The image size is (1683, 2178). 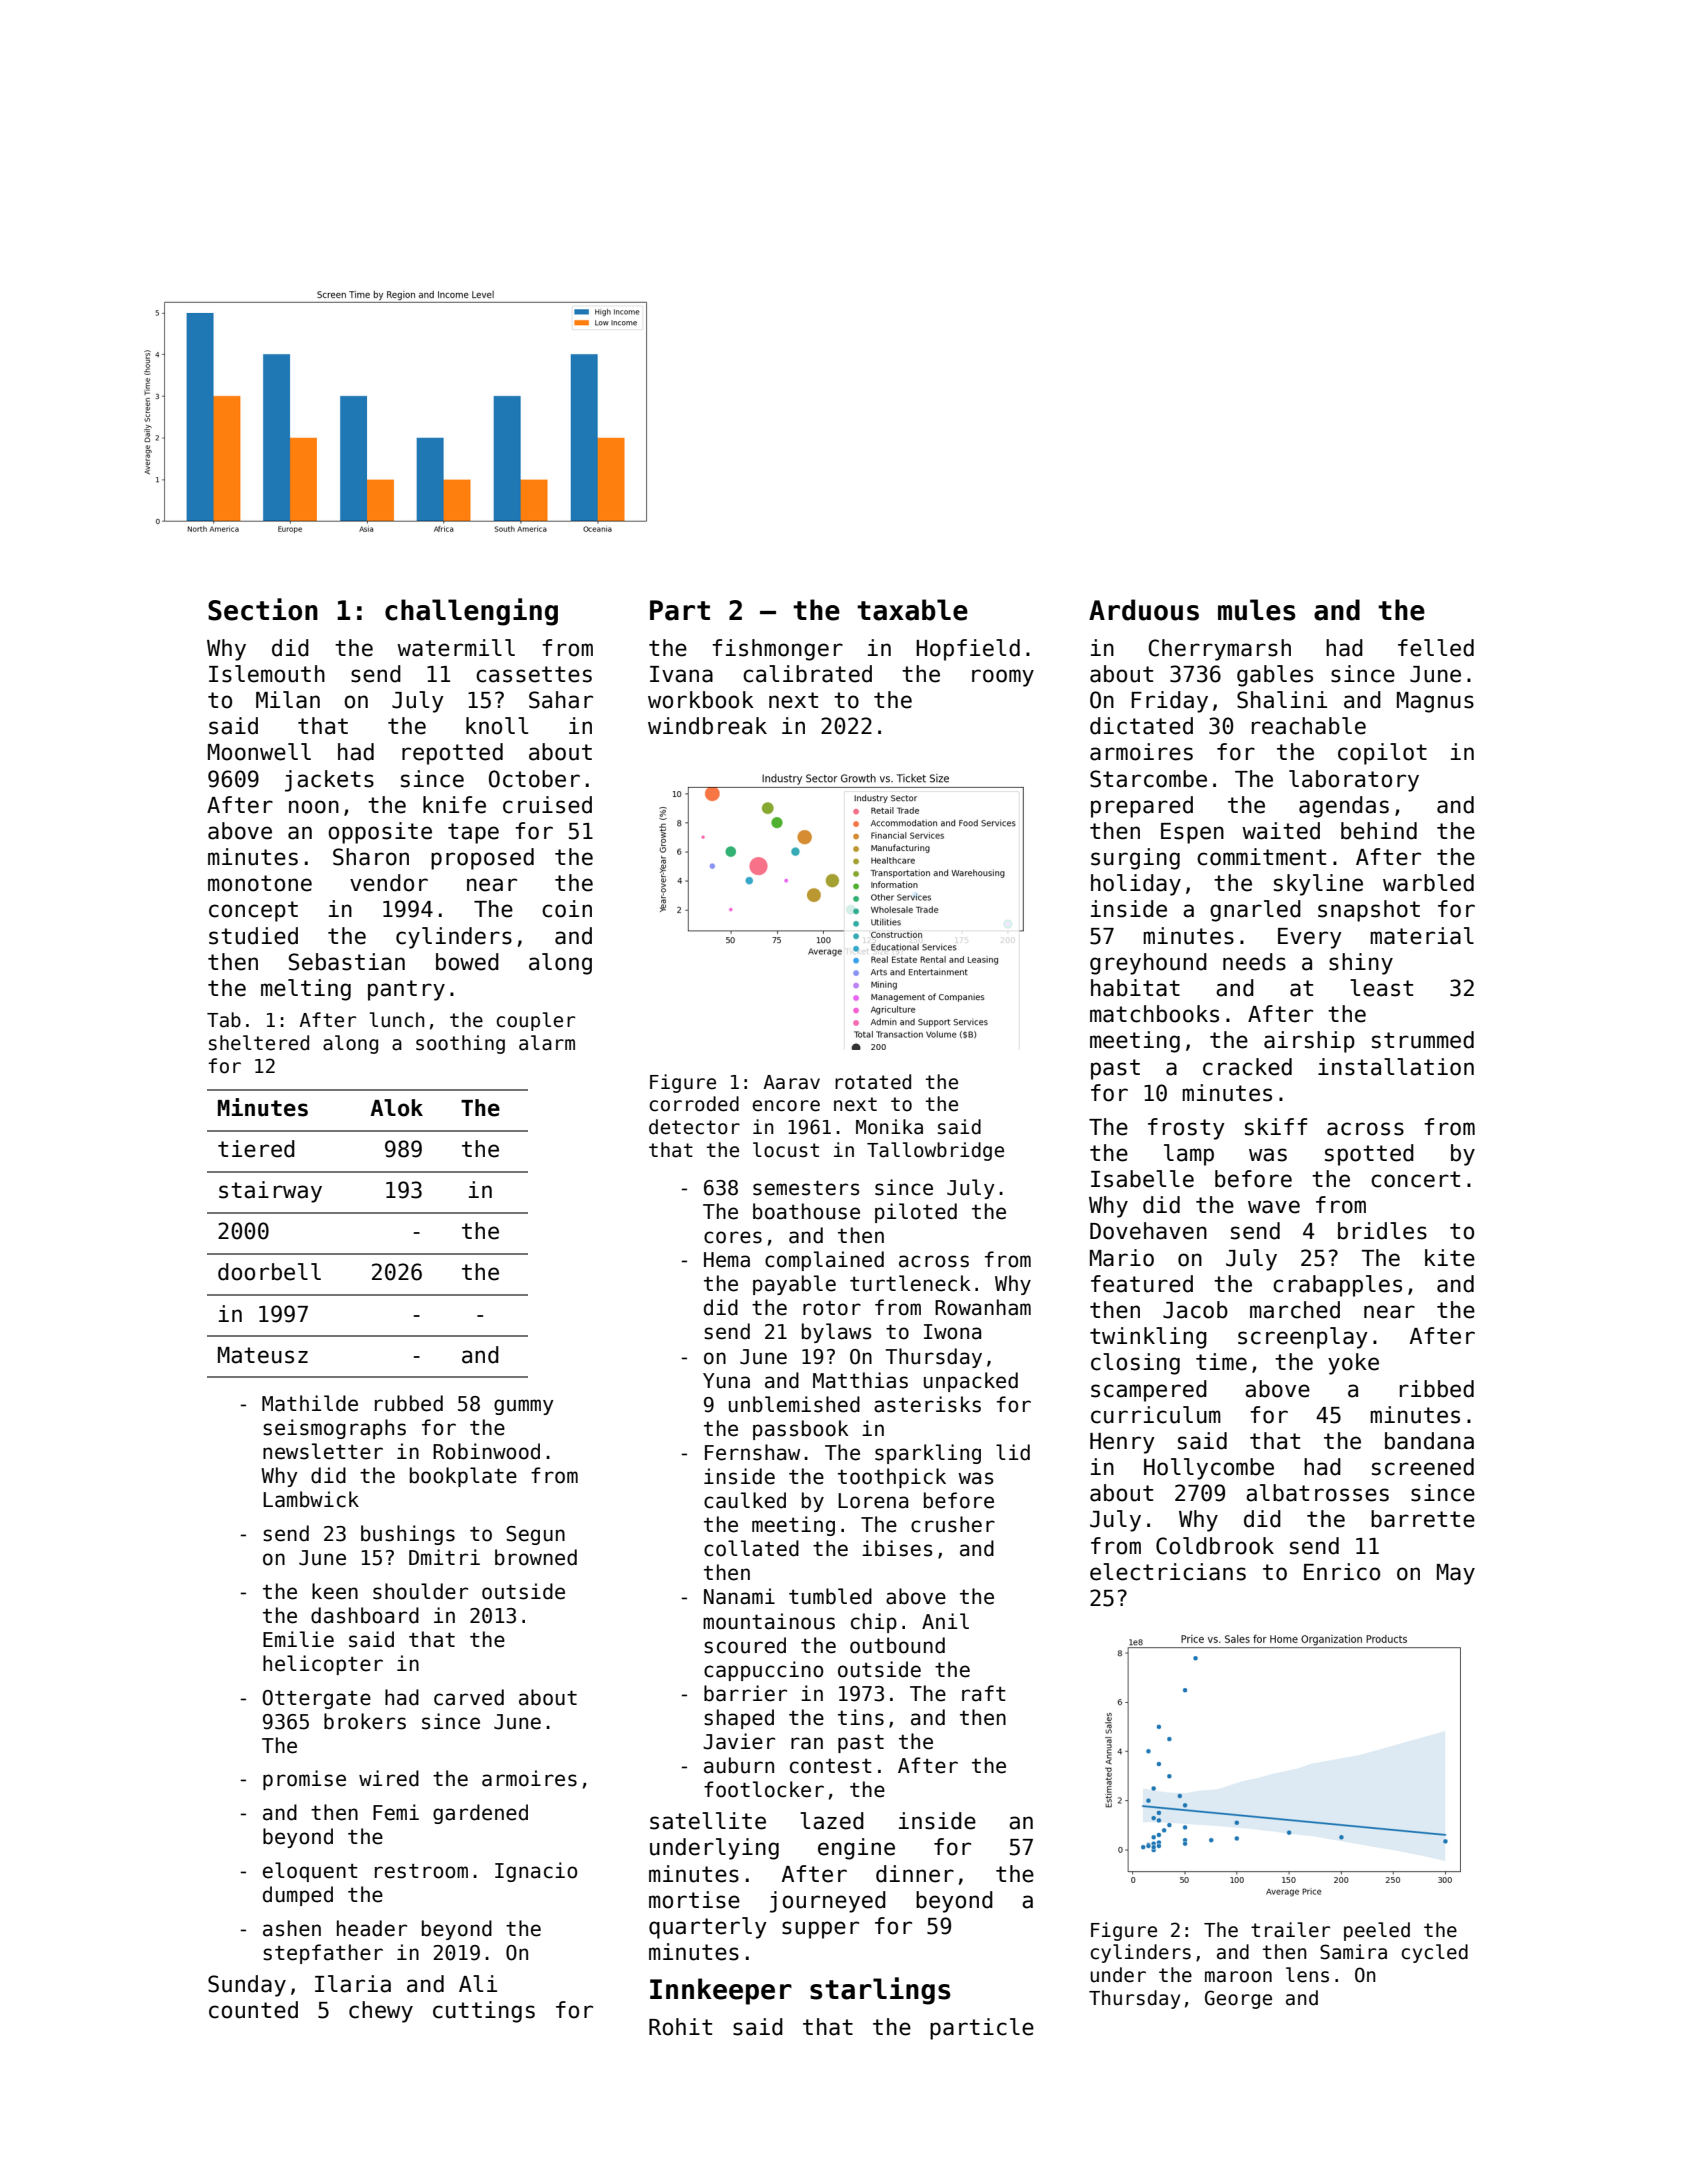 I want to click on counted, so click(x=253, y=2010).
